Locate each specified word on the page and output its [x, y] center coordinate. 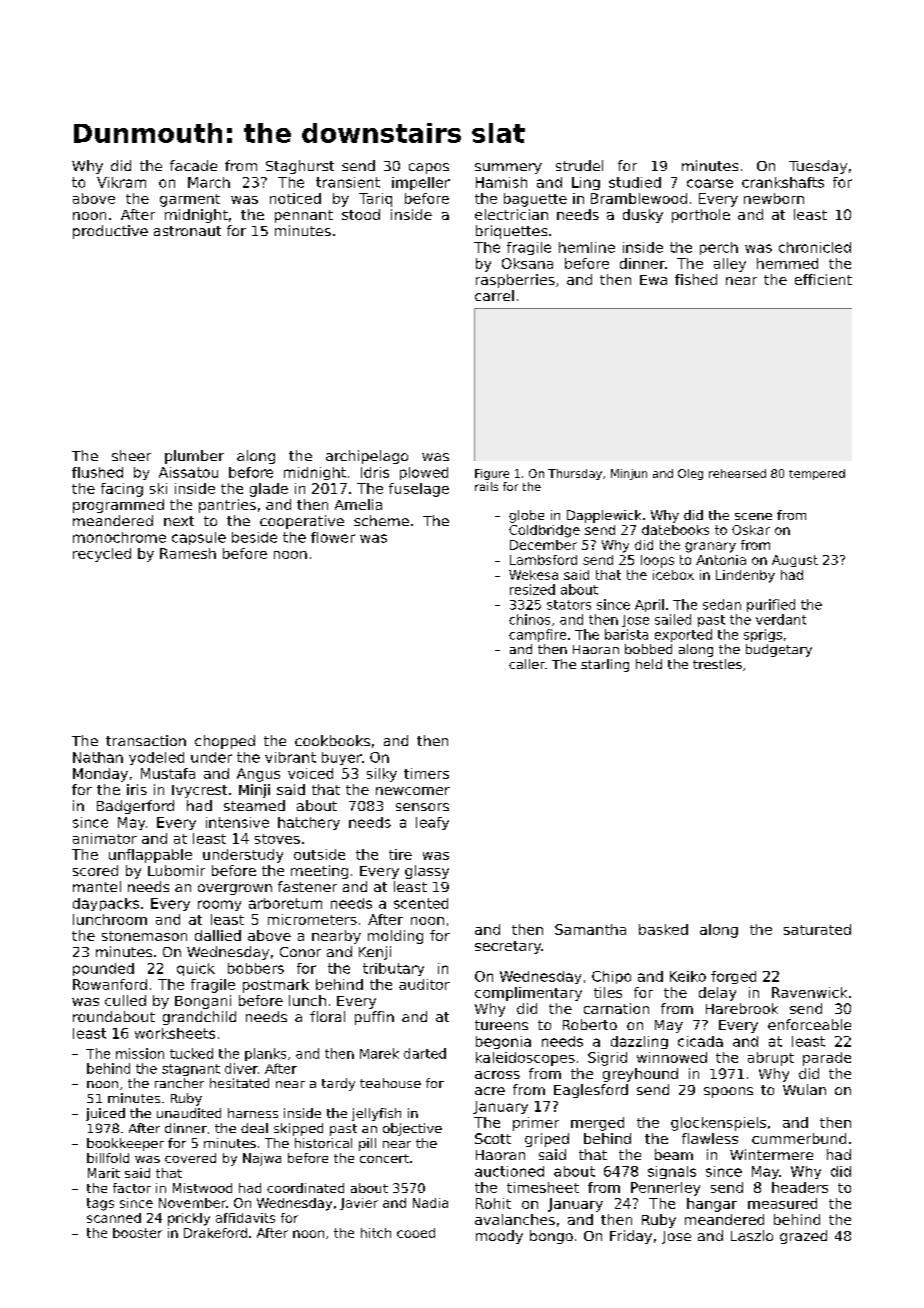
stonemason [144, 936]
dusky [643, 216]
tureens [501, 1025]
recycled [102, 555]
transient [348, 182]
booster [137, 1233]
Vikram [121, 182]
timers [426, 773]
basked [663, 929]
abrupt [771, 1059]
